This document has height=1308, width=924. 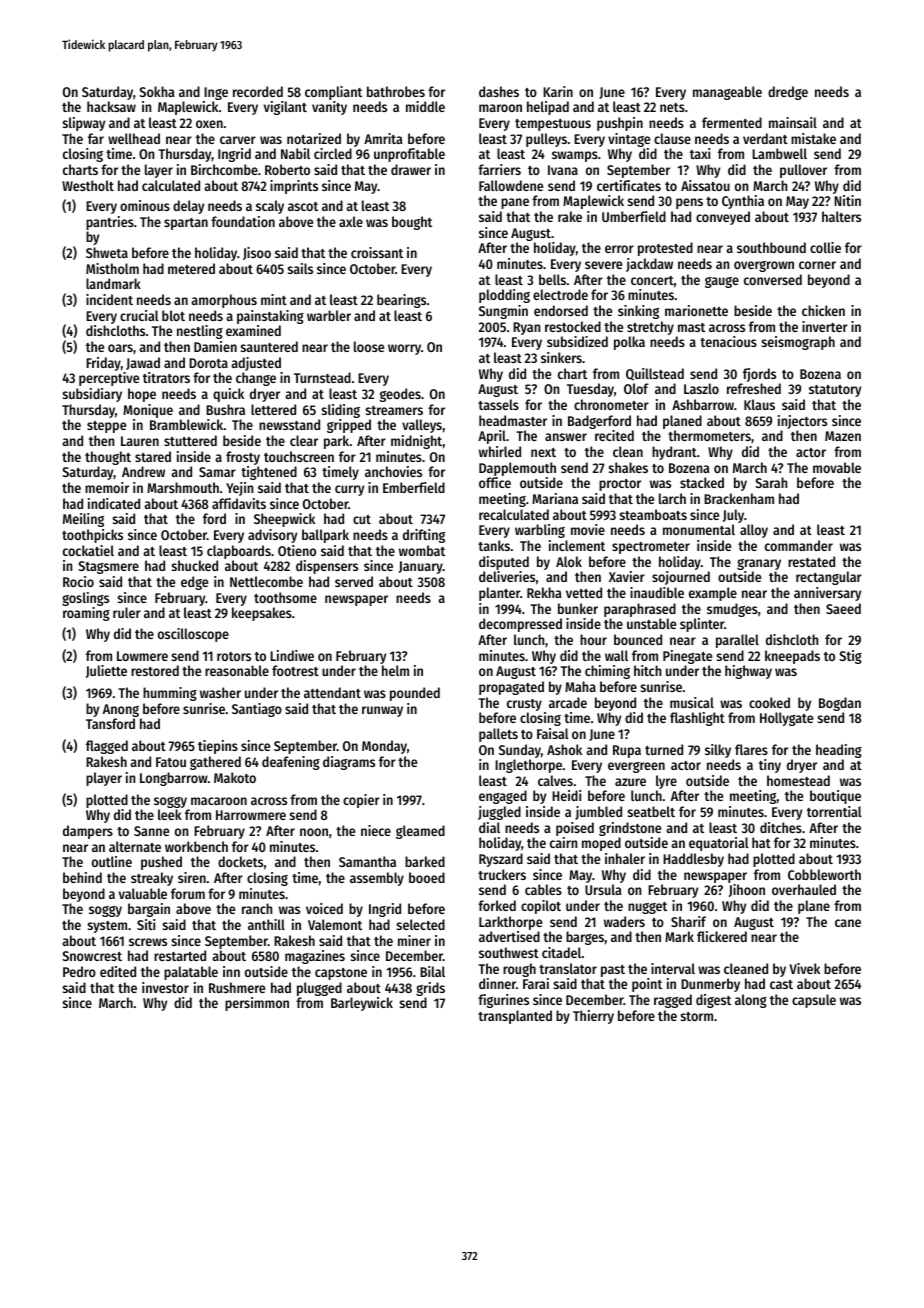 I want to click on painstaking, so click(x=270, y=317).
